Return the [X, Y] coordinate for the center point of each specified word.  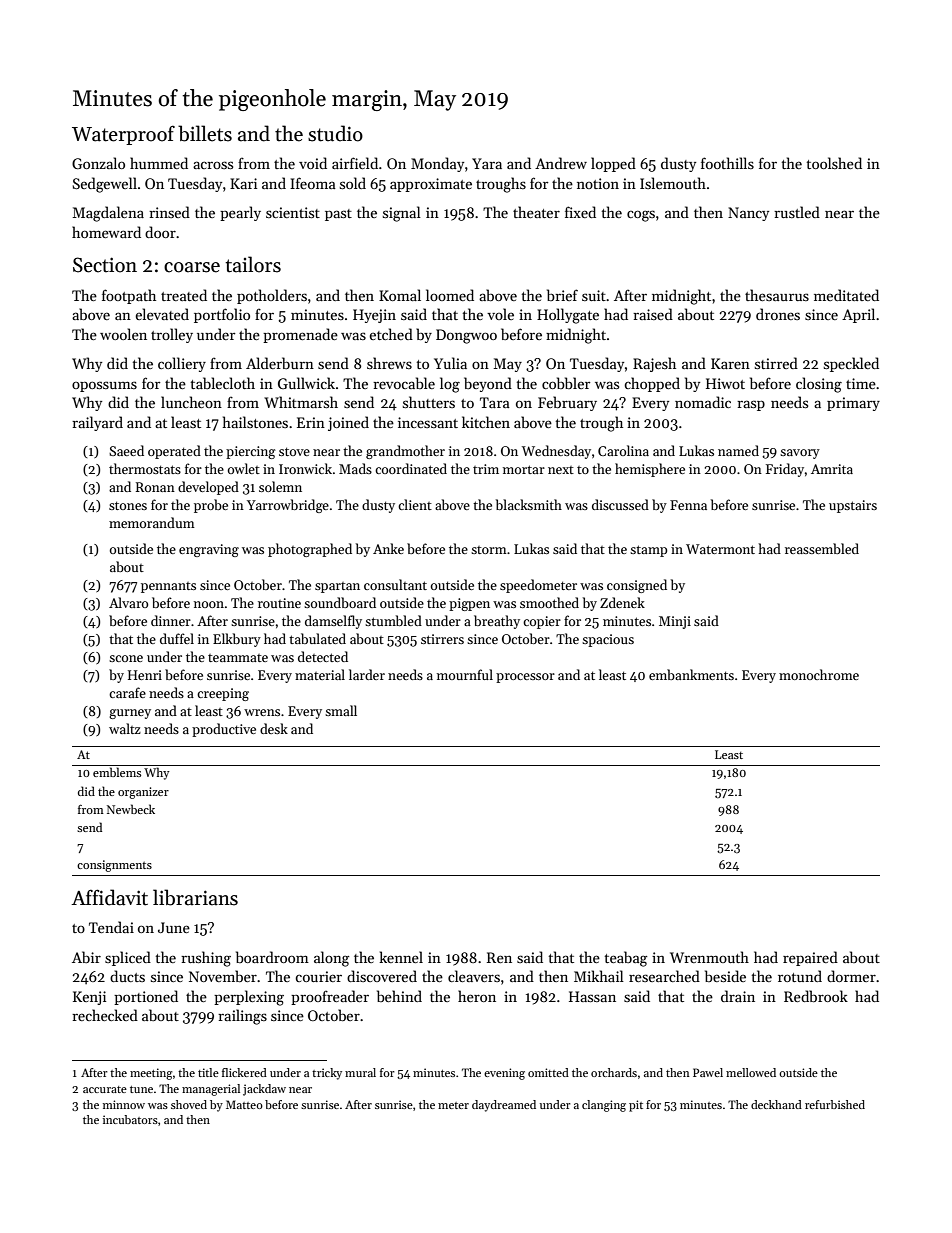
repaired [810, 958]
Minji [675, 622]
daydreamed [504, 1106]
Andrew [561, 163]
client [415, 504]
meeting [151, 1074]
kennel [401, 957]
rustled [797, 212]
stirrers [442, 639]
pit [636, 1106]
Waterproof [123, 135]
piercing [251, 452]
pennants [168, 587]
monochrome [819, 674]
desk [274, 728]
